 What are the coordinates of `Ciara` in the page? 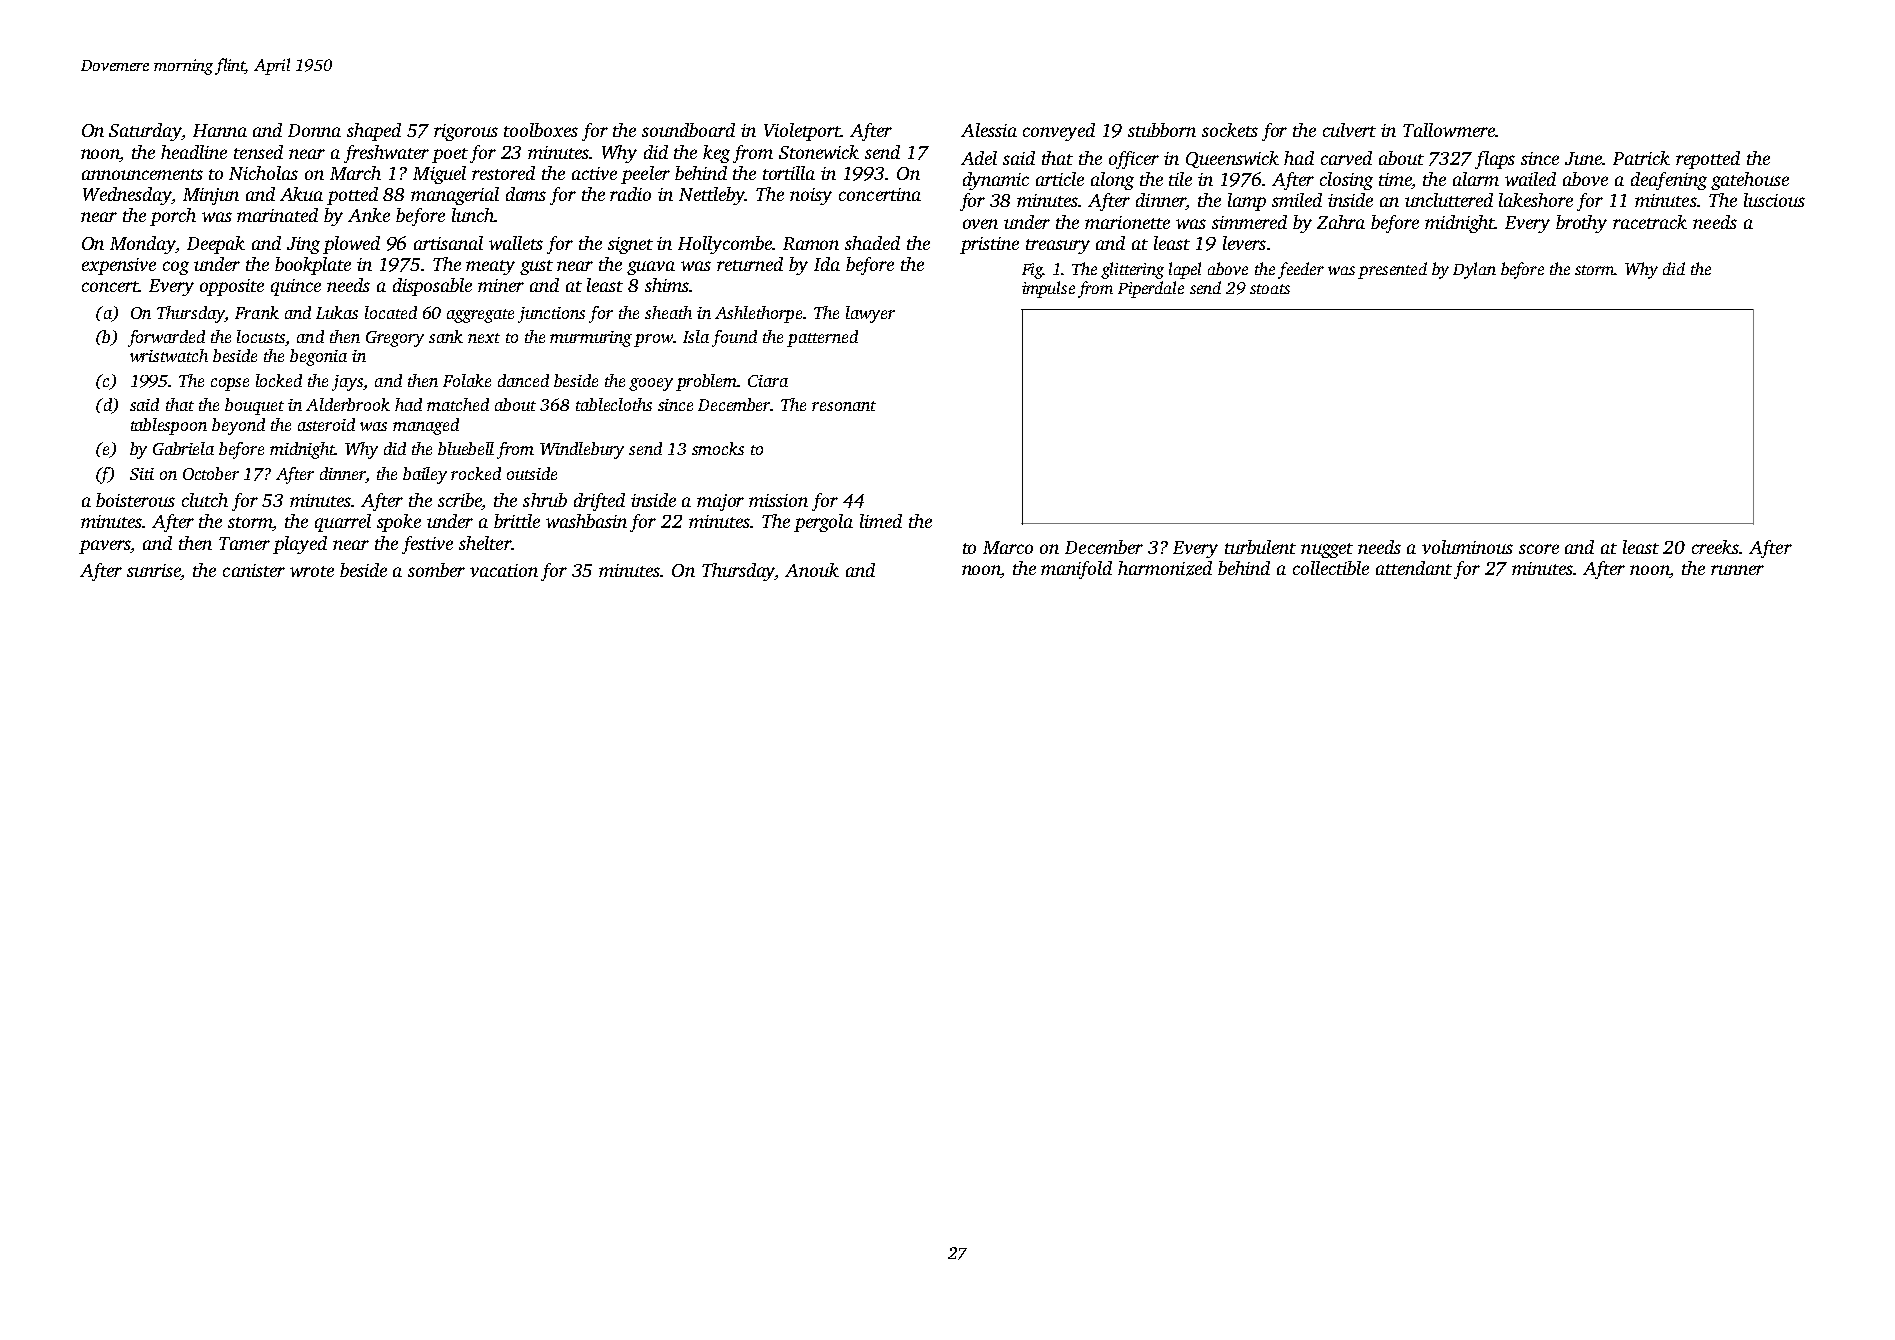 It's located at (768, 381).
